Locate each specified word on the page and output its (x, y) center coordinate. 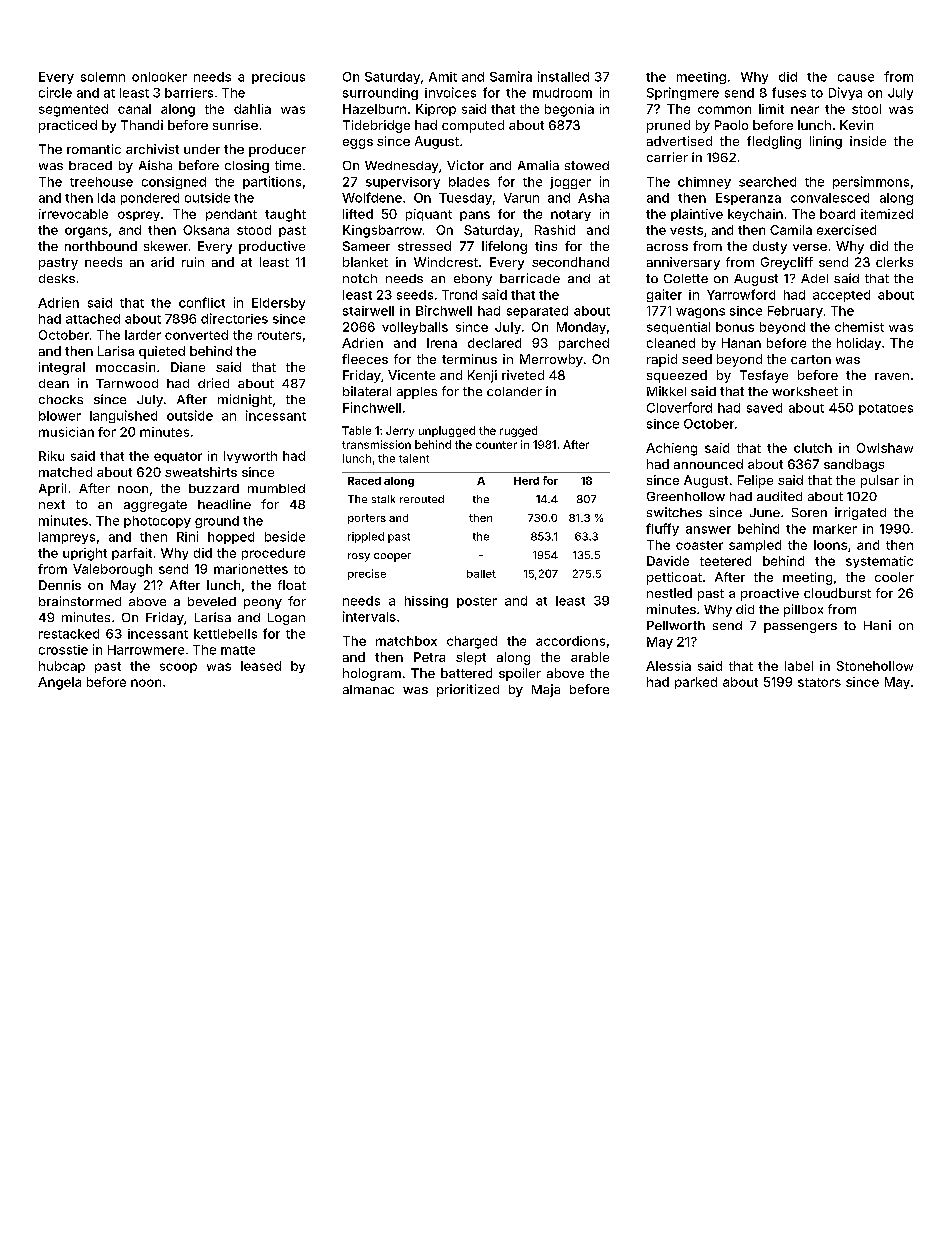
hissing (426, 602)
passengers (800, 628)
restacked (69, 634)
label (799, 666)
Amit (443, 77)
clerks (894, 262)
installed (563, 76)
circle (55, 92)
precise (367, 574)
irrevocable (73, 214)
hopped (231, 538)
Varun (521, 198)
